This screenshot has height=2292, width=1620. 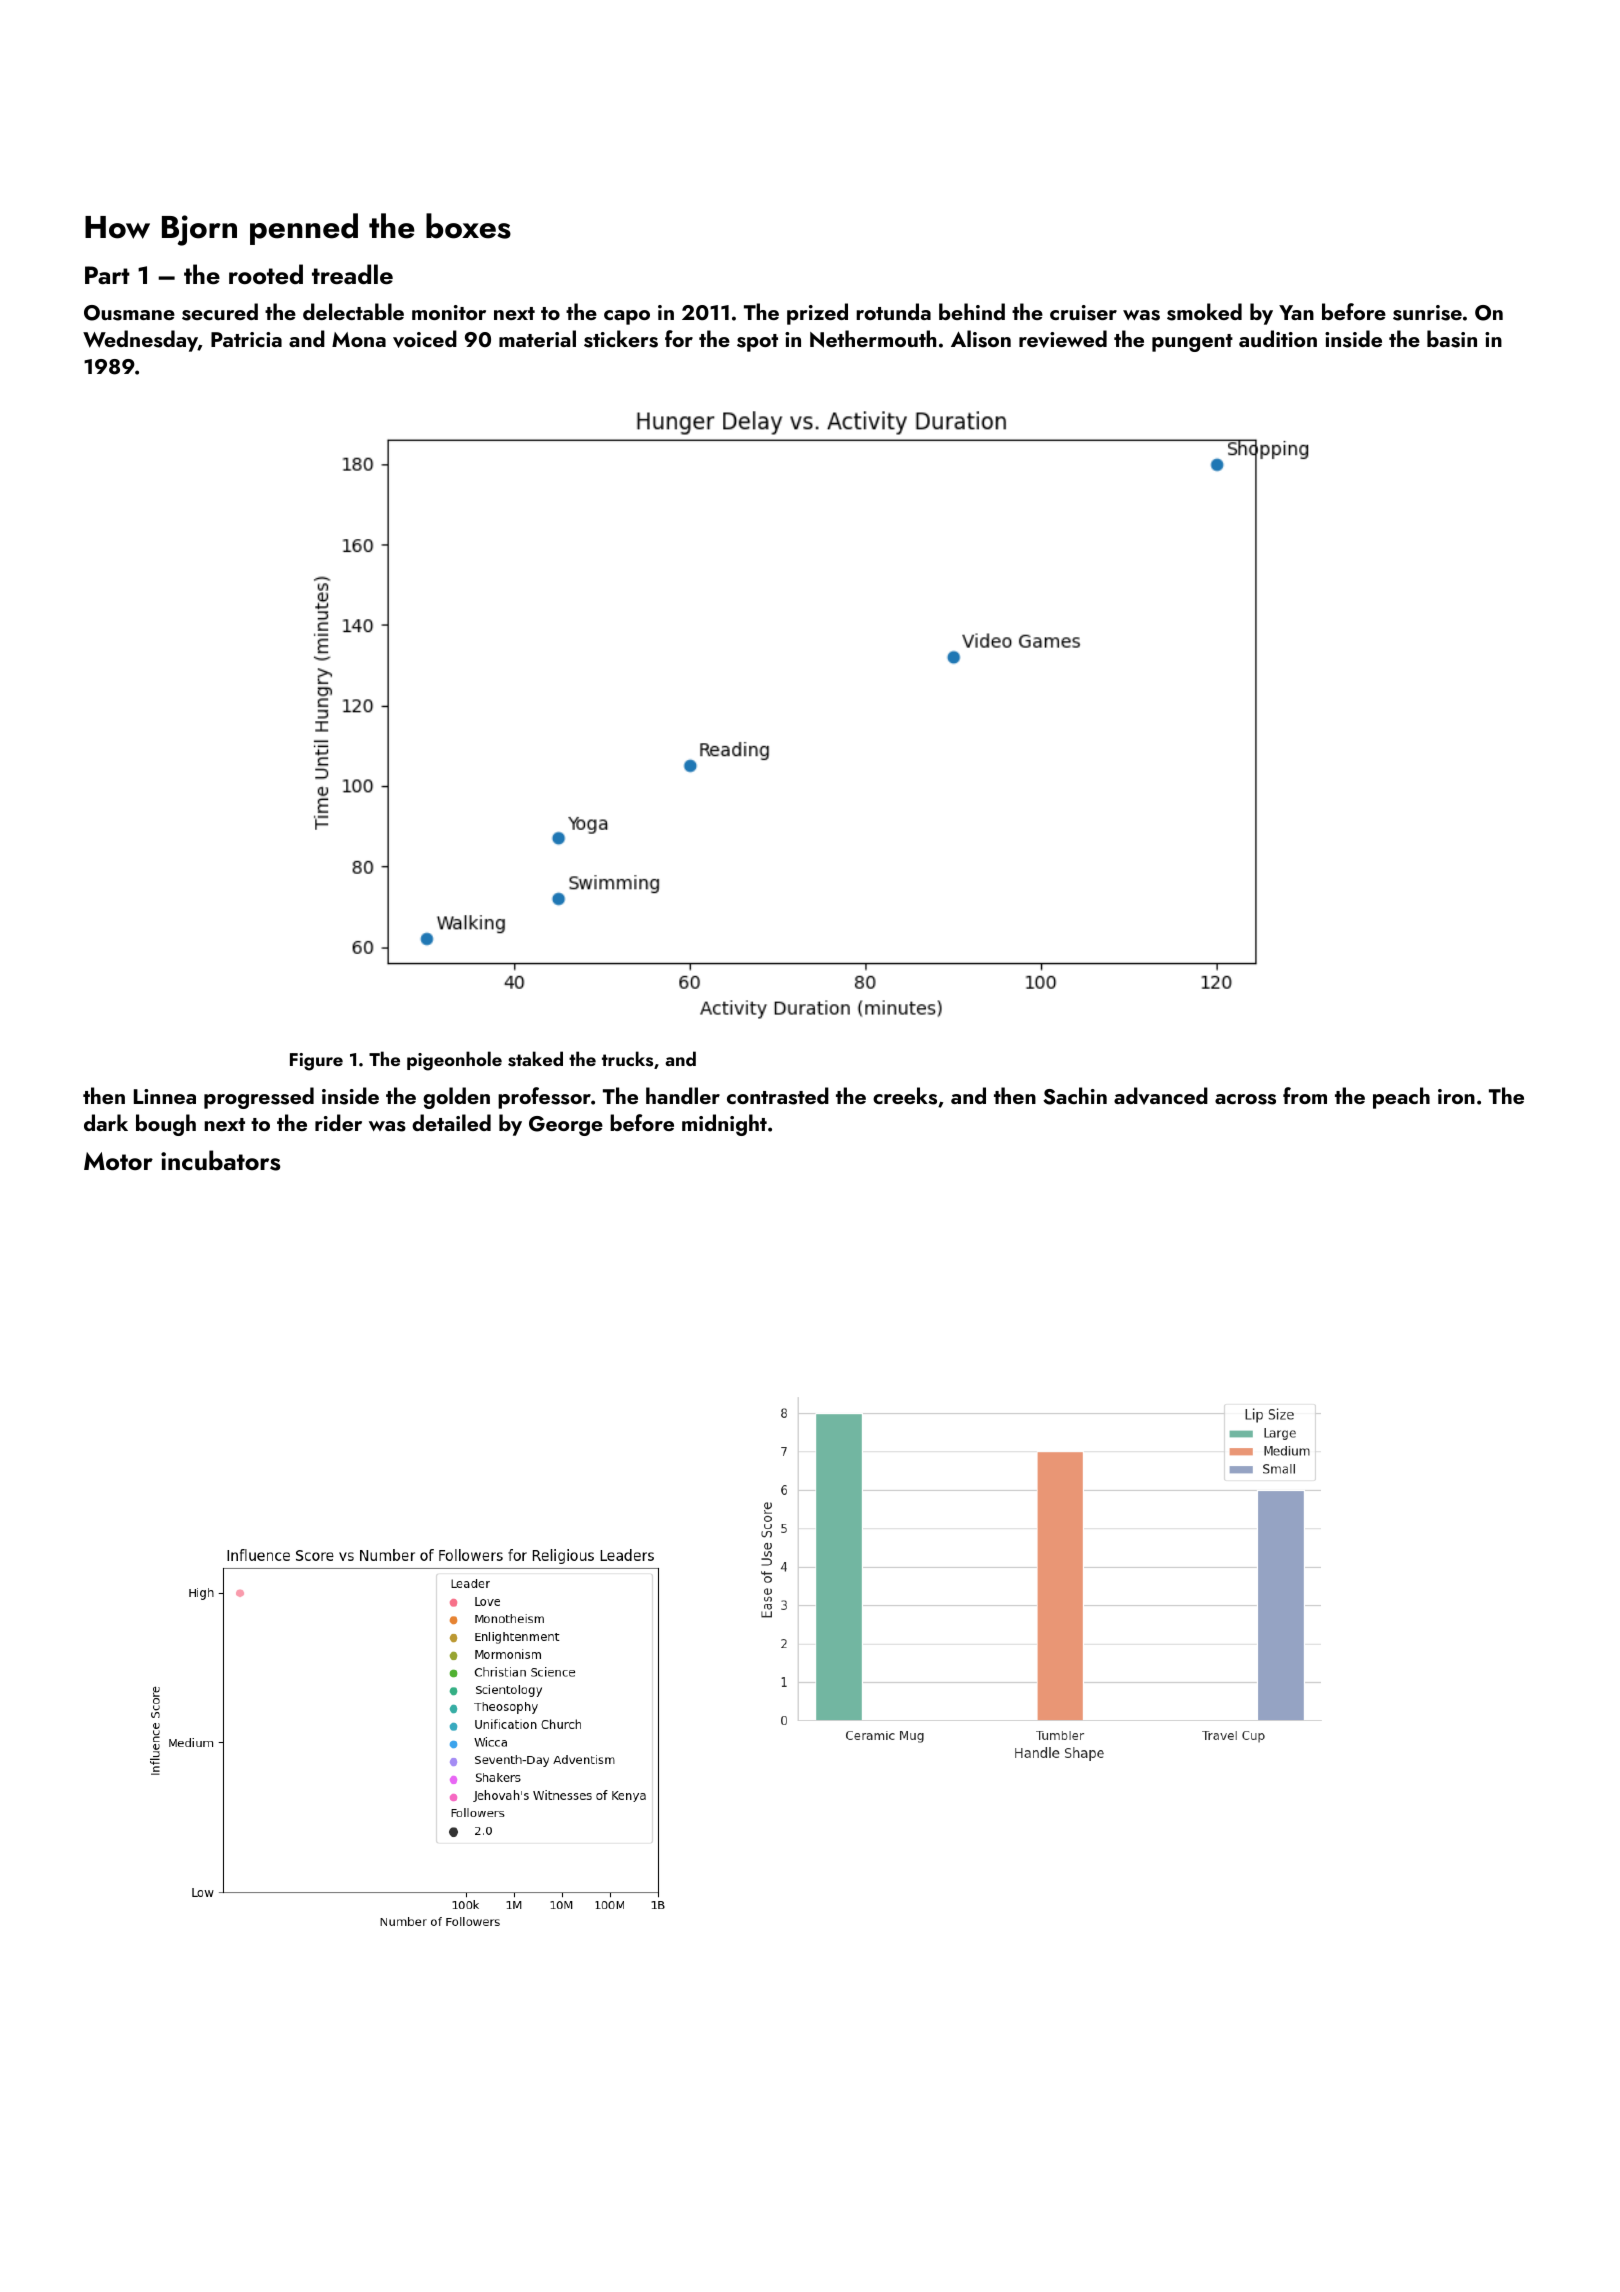 What do you see at coordinates (425, 339) in the screenshot?
I see `voiced` at bounding box center [425, 339].
